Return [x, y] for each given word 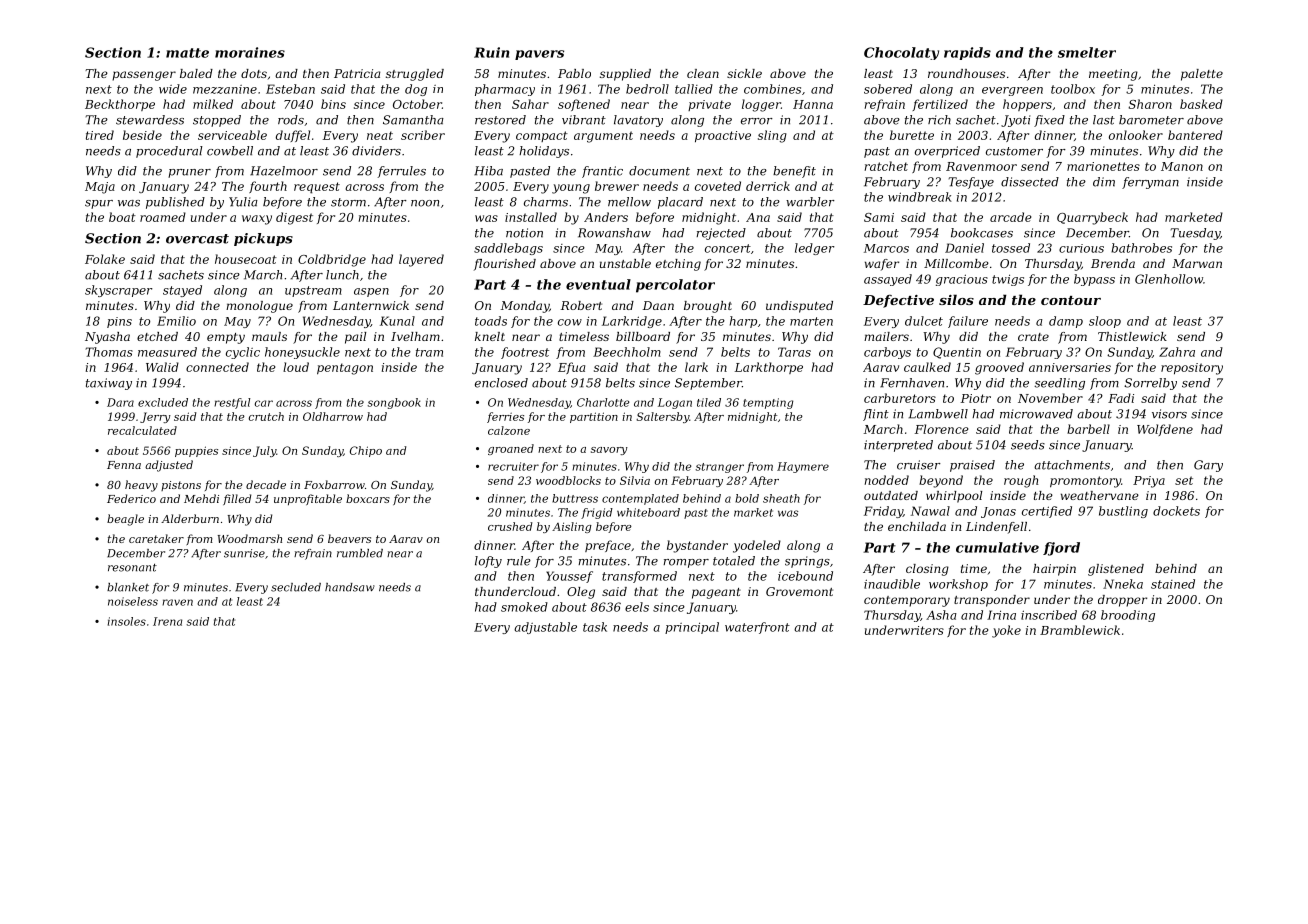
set [1184, 480]
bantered [1195, 135]
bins [333, 104]
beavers [349, 538]
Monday [525, 307]
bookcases [982, 233]
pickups [263, 239]
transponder [992, 601]
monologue [259, 307]
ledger [814, 249]
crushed [510, 526]
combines [772, 89]
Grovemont [799, 591]
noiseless [133, 601]
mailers [886, 336]
